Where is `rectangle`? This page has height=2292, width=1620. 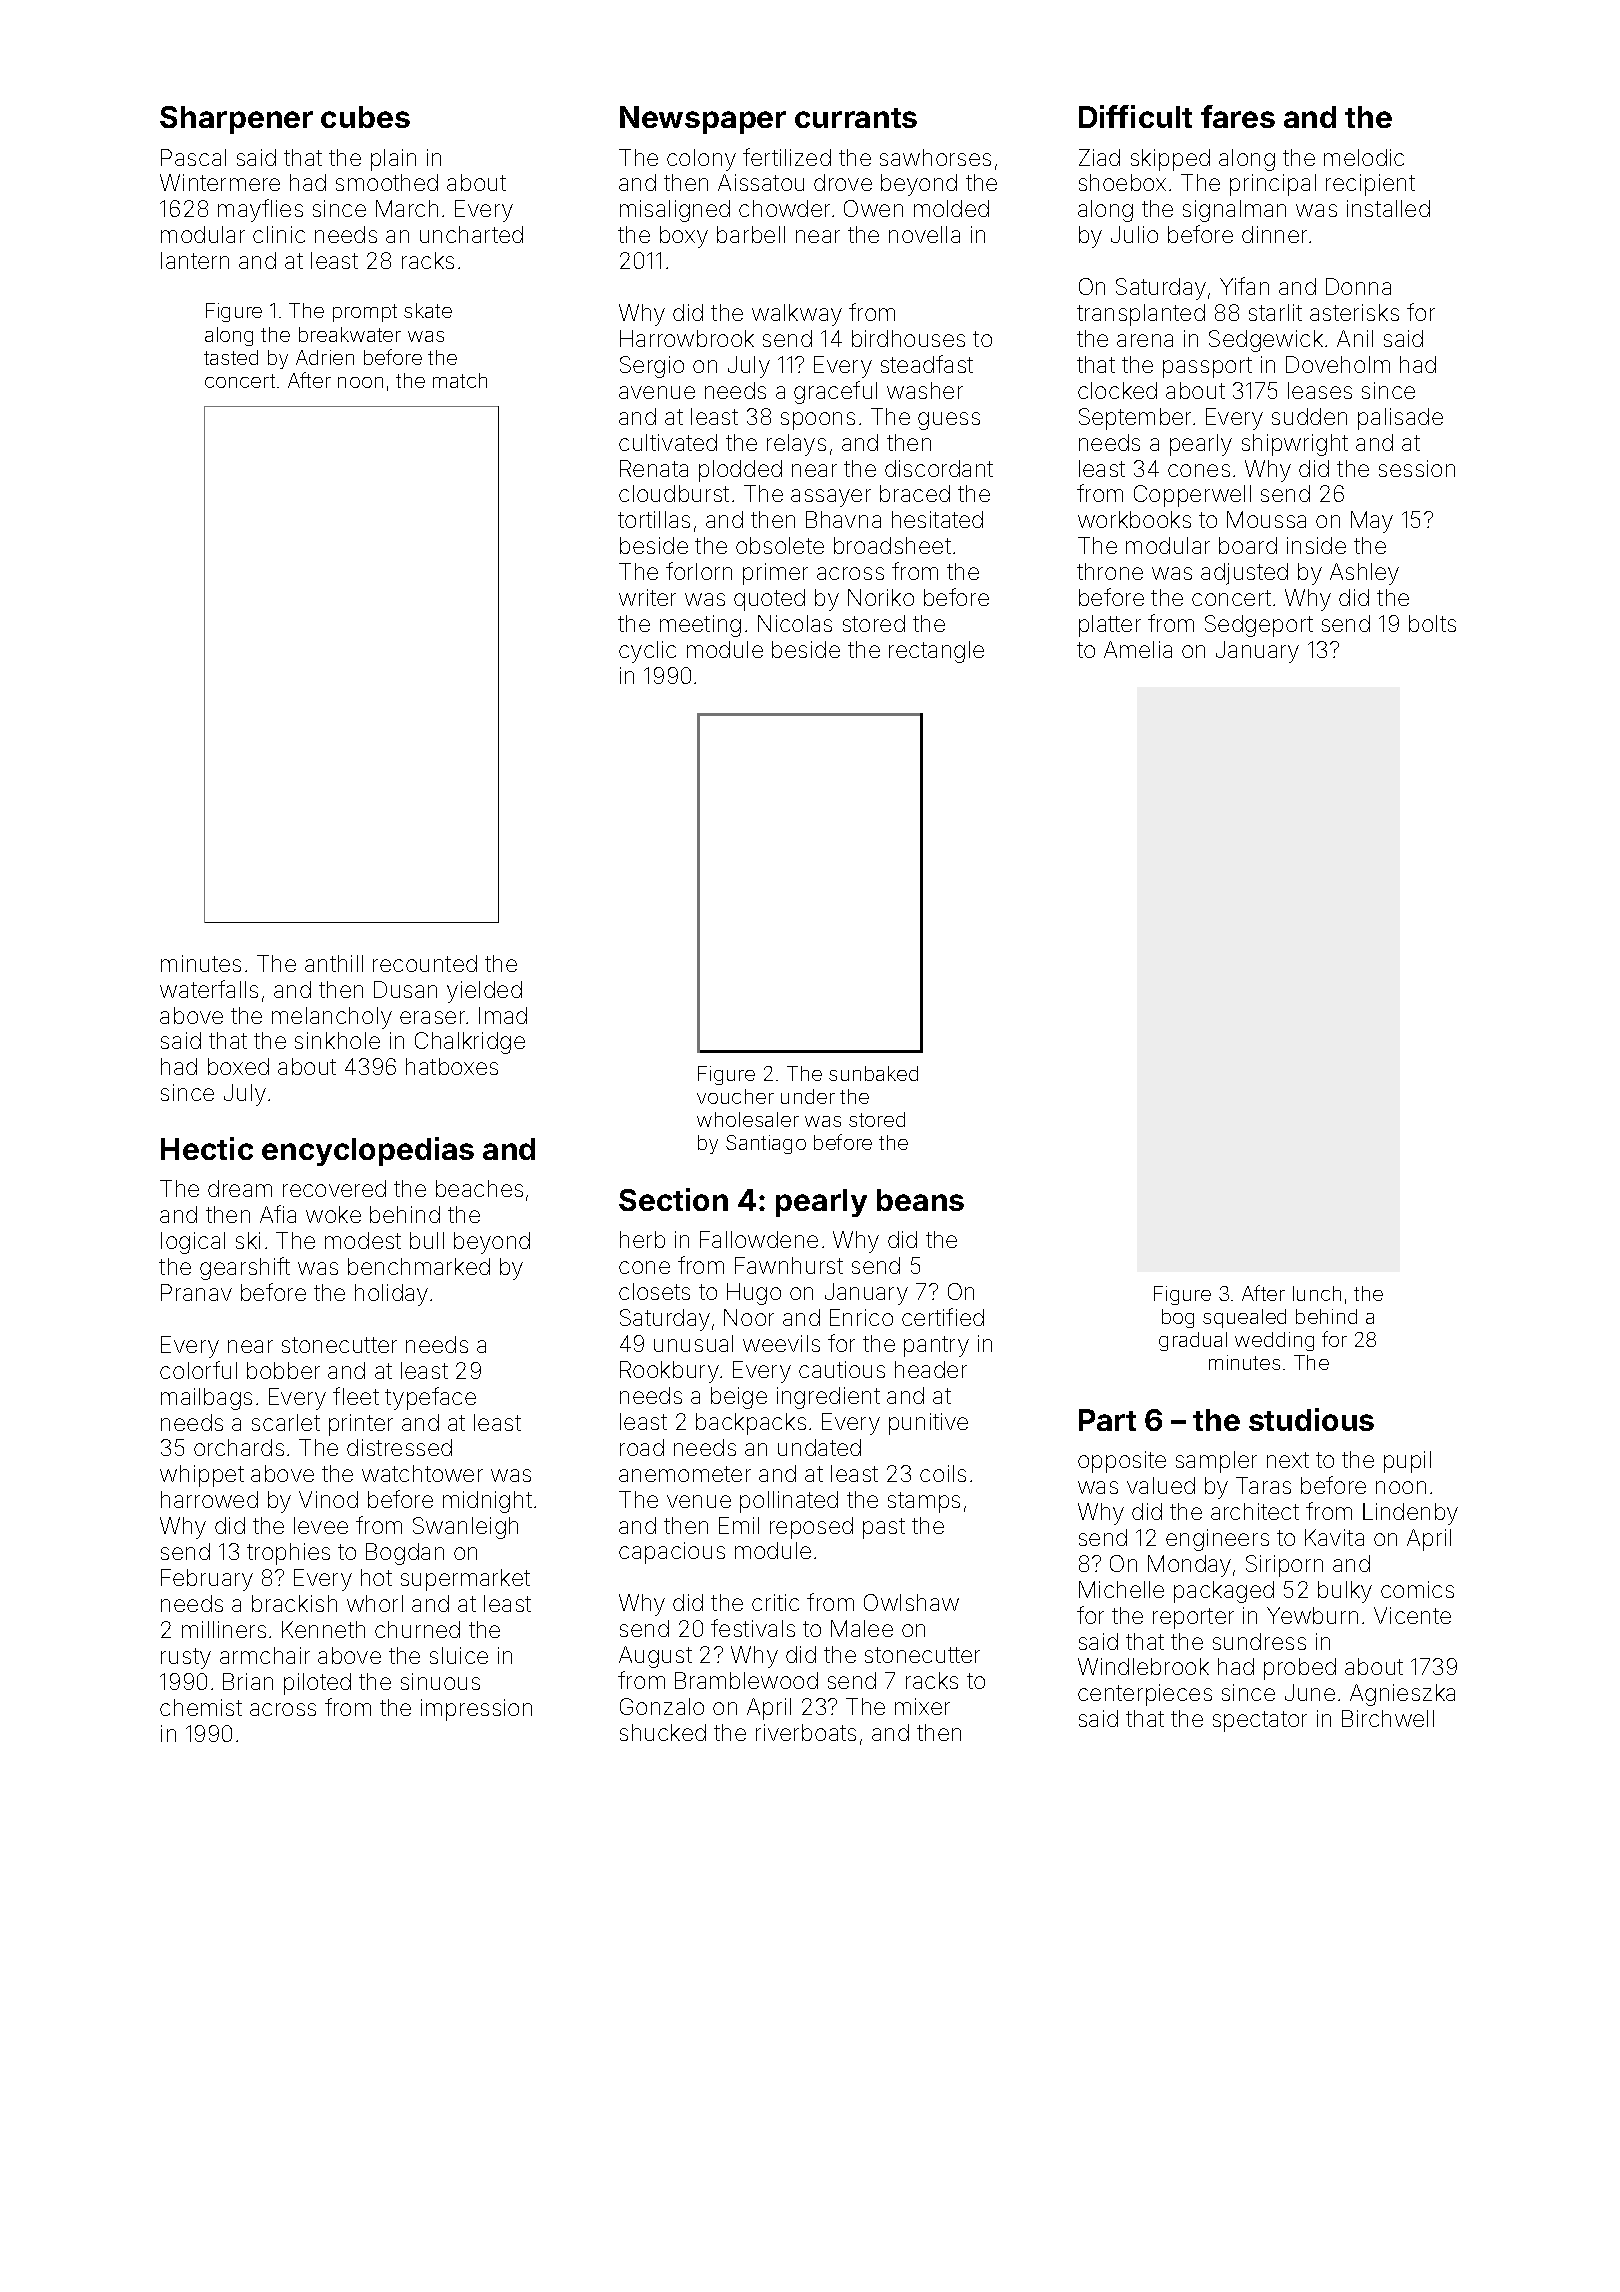 rectangle is located at coordinates (936, 652).
